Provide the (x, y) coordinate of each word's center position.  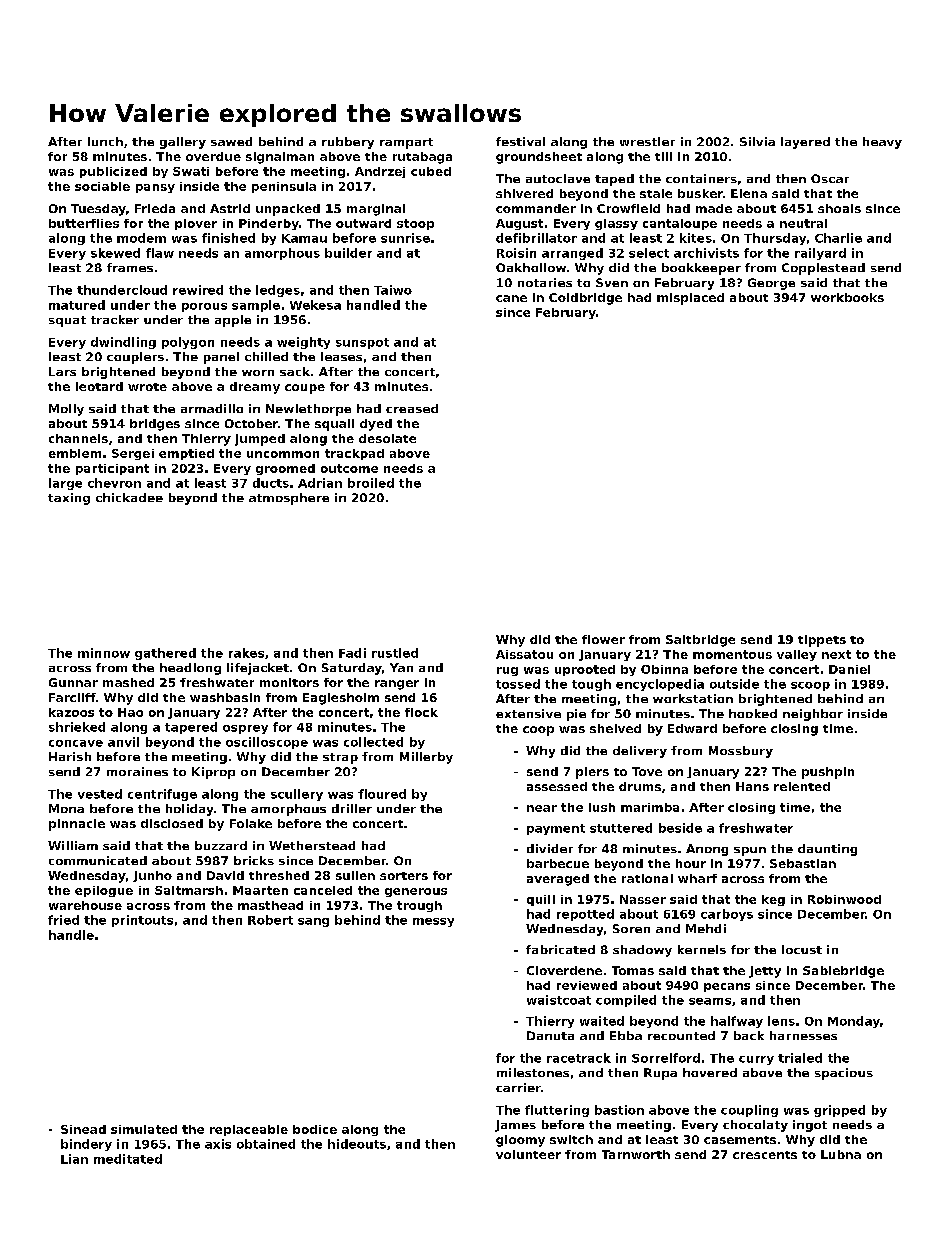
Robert (270, 920)
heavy (882, 143)
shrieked (77, 727)
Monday (854, 1022)
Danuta (550, 1035)
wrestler (647, 141)
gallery (183, 143)
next (836, 654)
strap (340, 758)
